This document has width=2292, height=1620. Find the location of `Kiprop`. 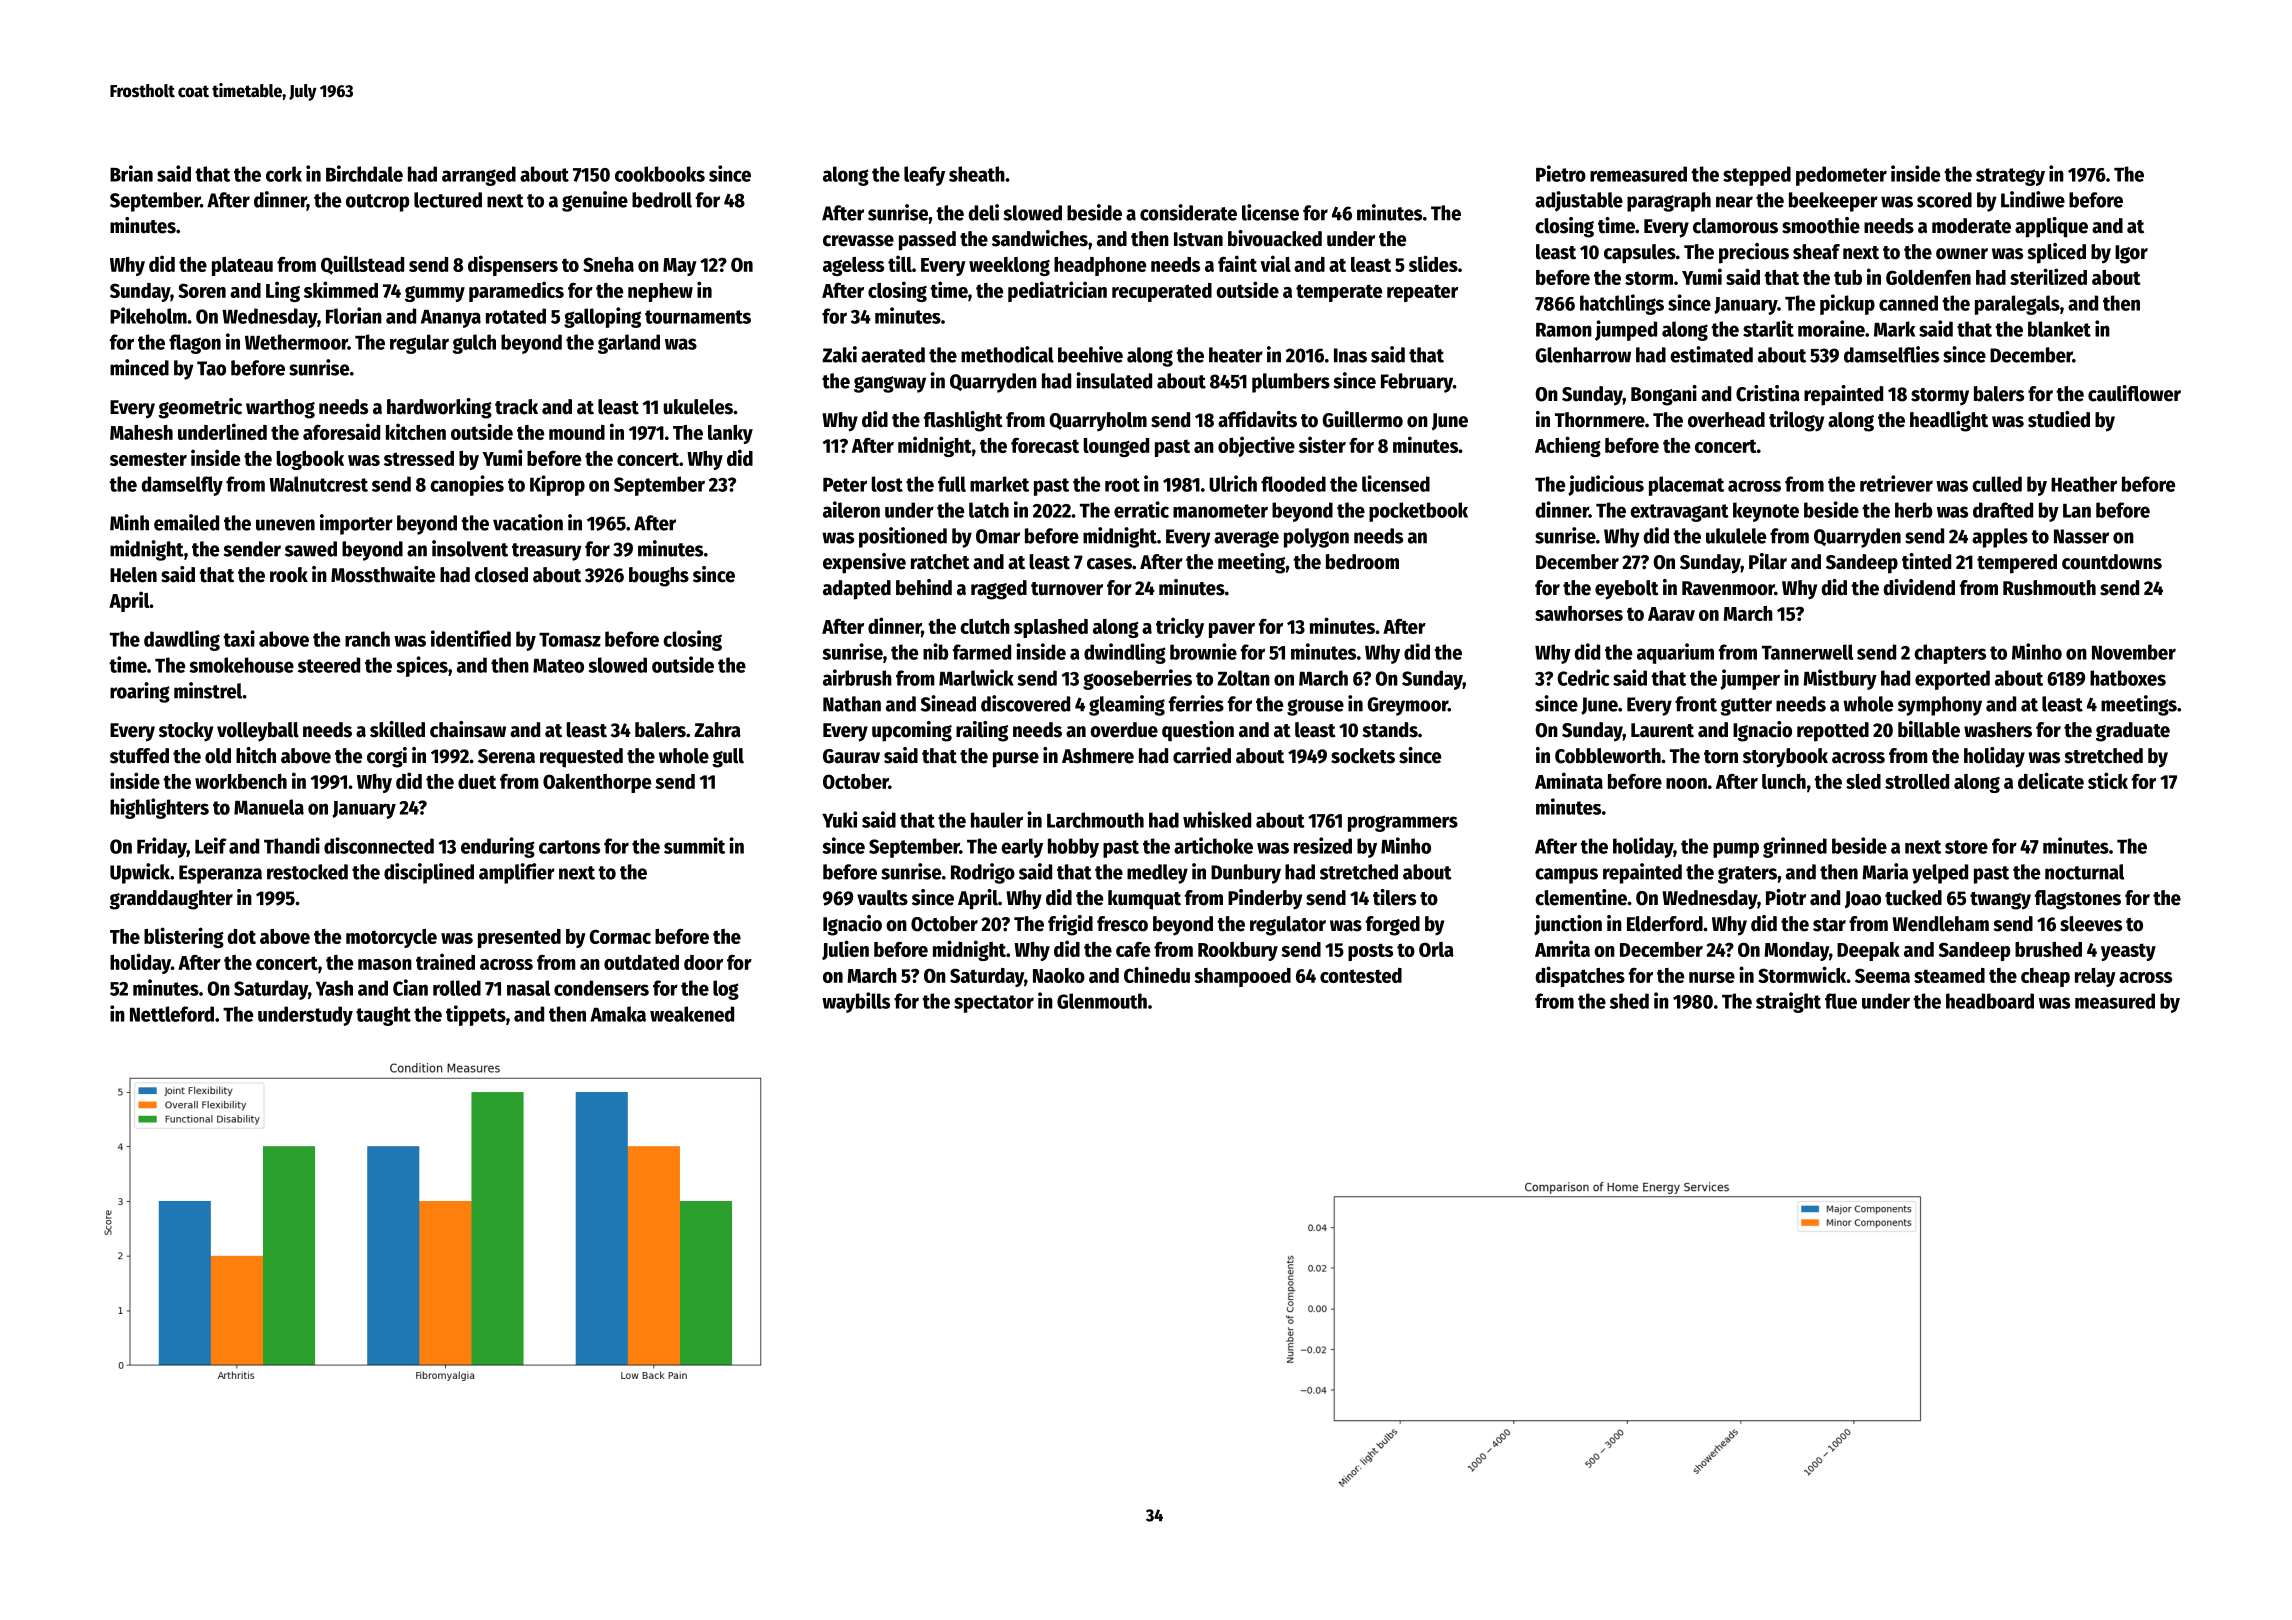

Kiprop is located at coordinates (557, 485).
